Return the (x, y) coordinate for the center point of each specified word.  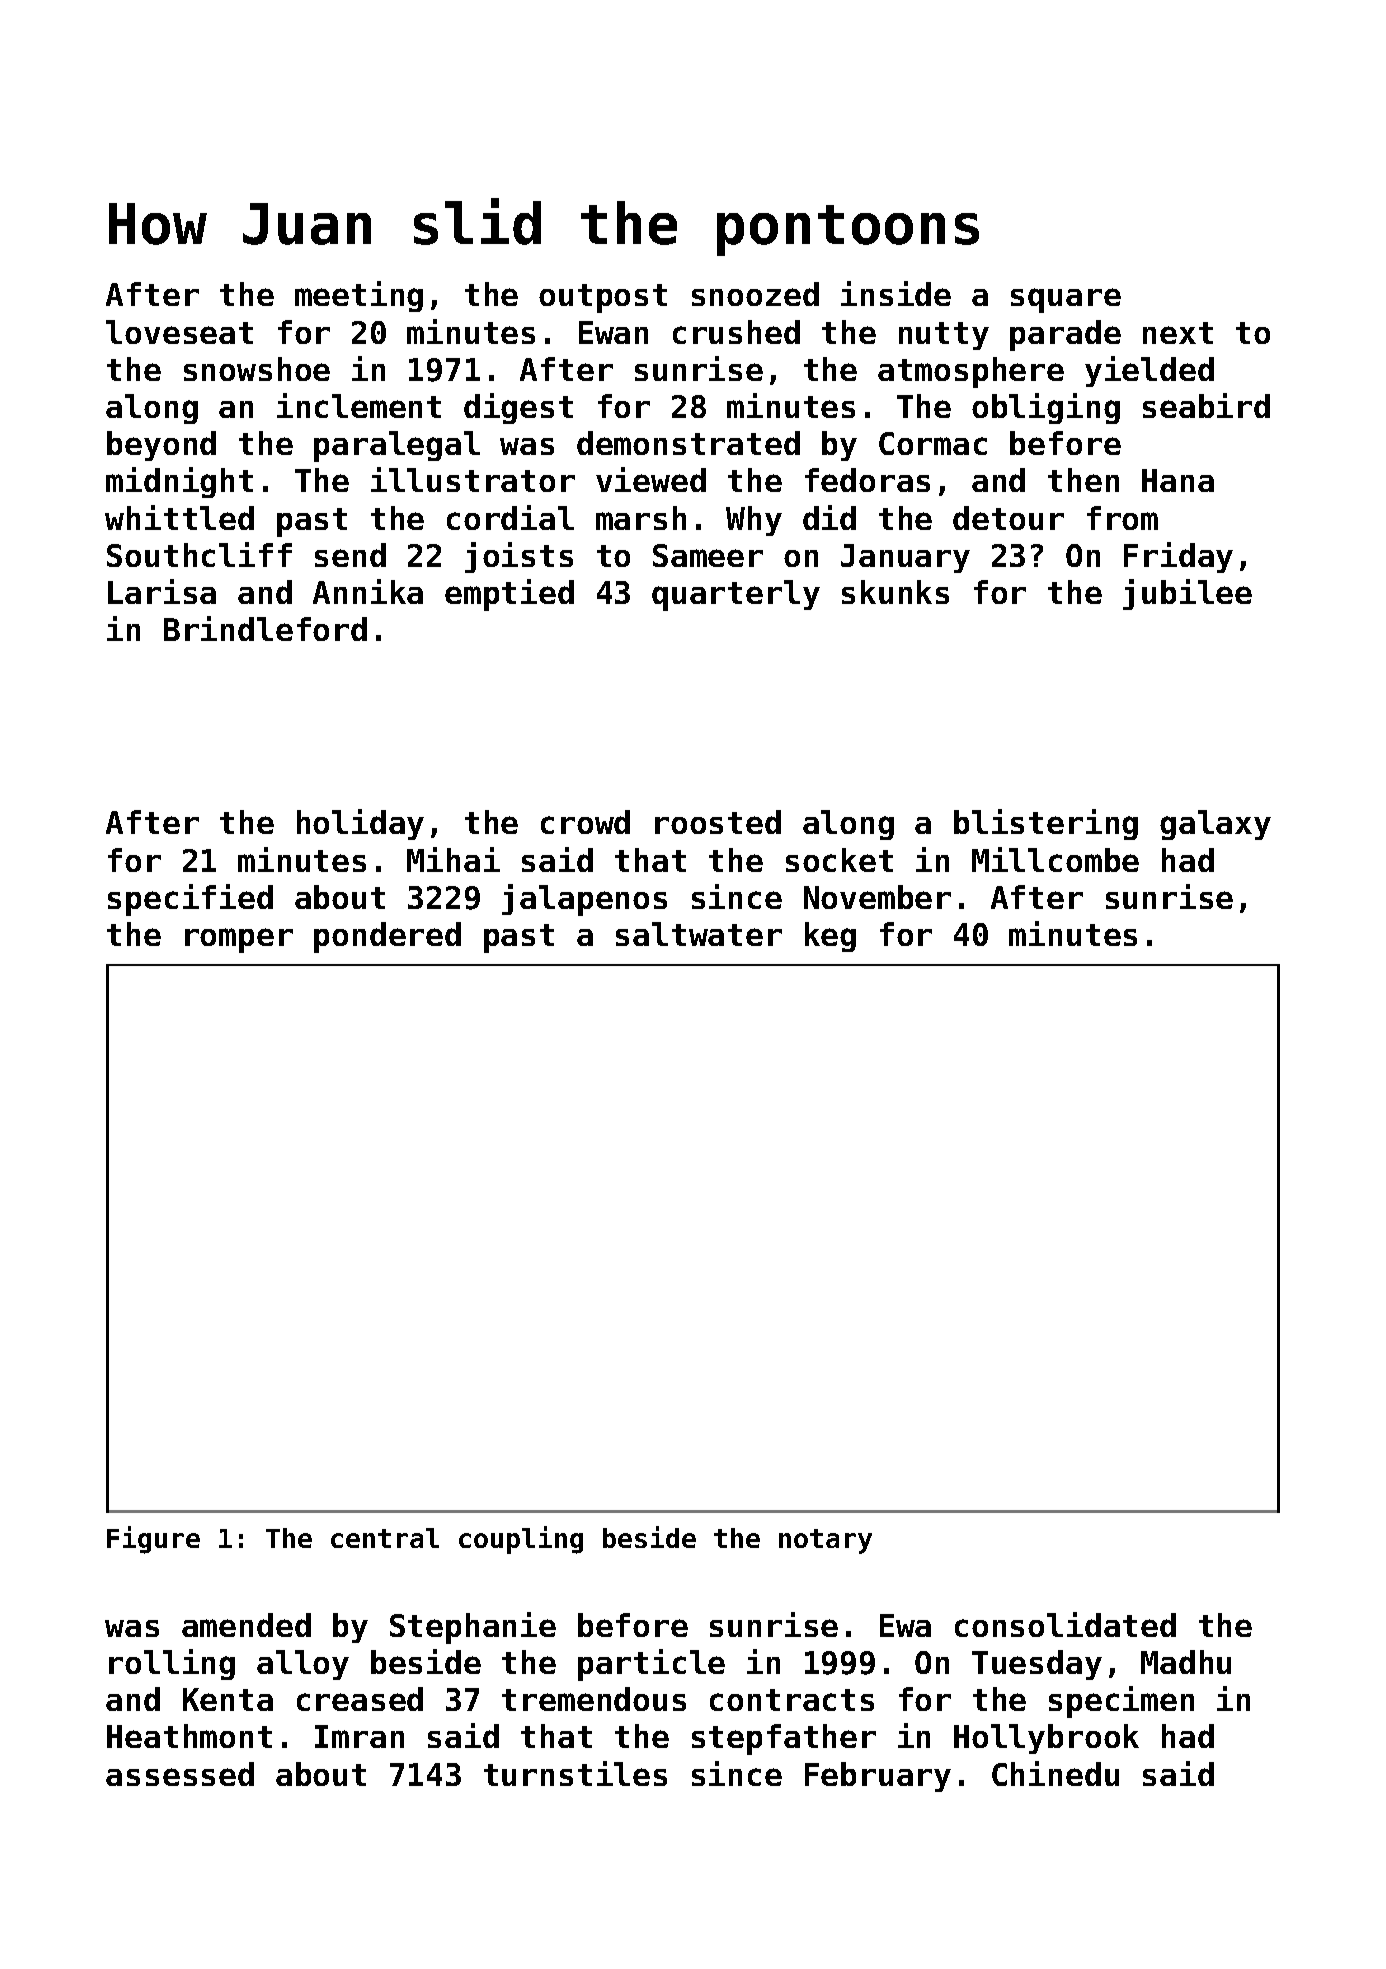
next (1178, 333)
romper (239, 940)
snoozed (755, 294)
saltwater (699, 934)
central (385, 1538)
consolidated (1065, 1624)
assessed (180, 1774)
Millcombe (1055, 859)
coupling (521, 1540)
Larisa (162, 591)
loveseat (179, 332)
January (905, 558)
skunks (895, 592)
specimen (1121, 1702)
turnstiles (575, 1773)
